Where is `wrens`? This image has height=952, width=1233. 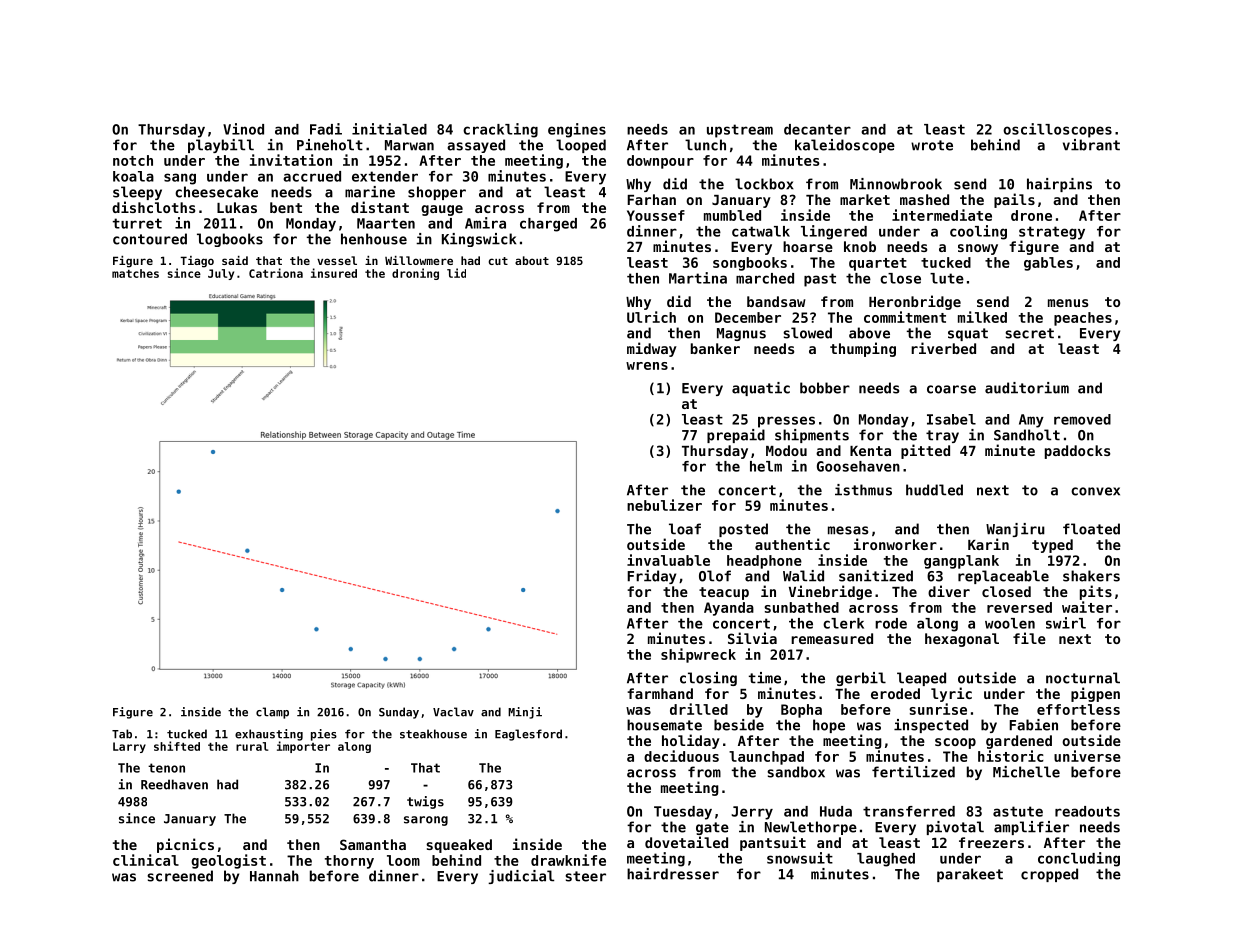
wrens is located at coordinates (647, 366).
